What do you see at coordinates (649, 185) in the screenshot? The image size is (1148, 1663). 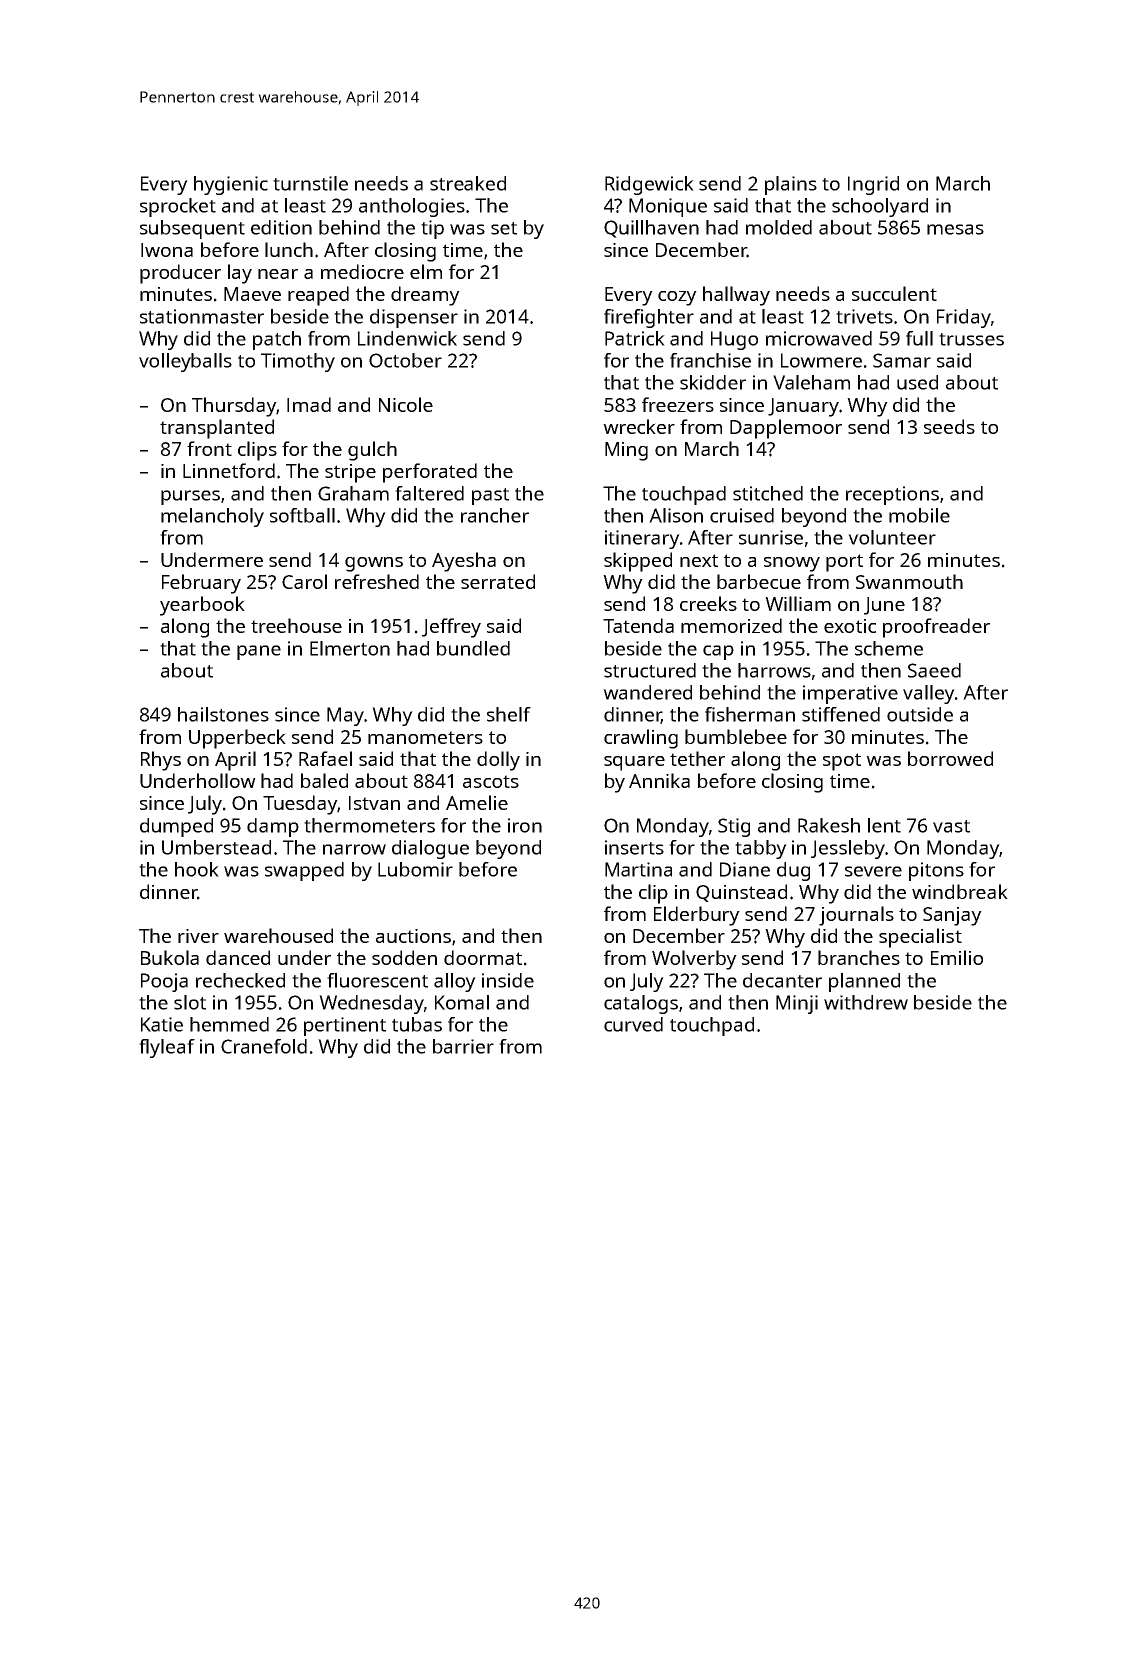 I see `Ridgewick` at bounding box center [649, 185].
